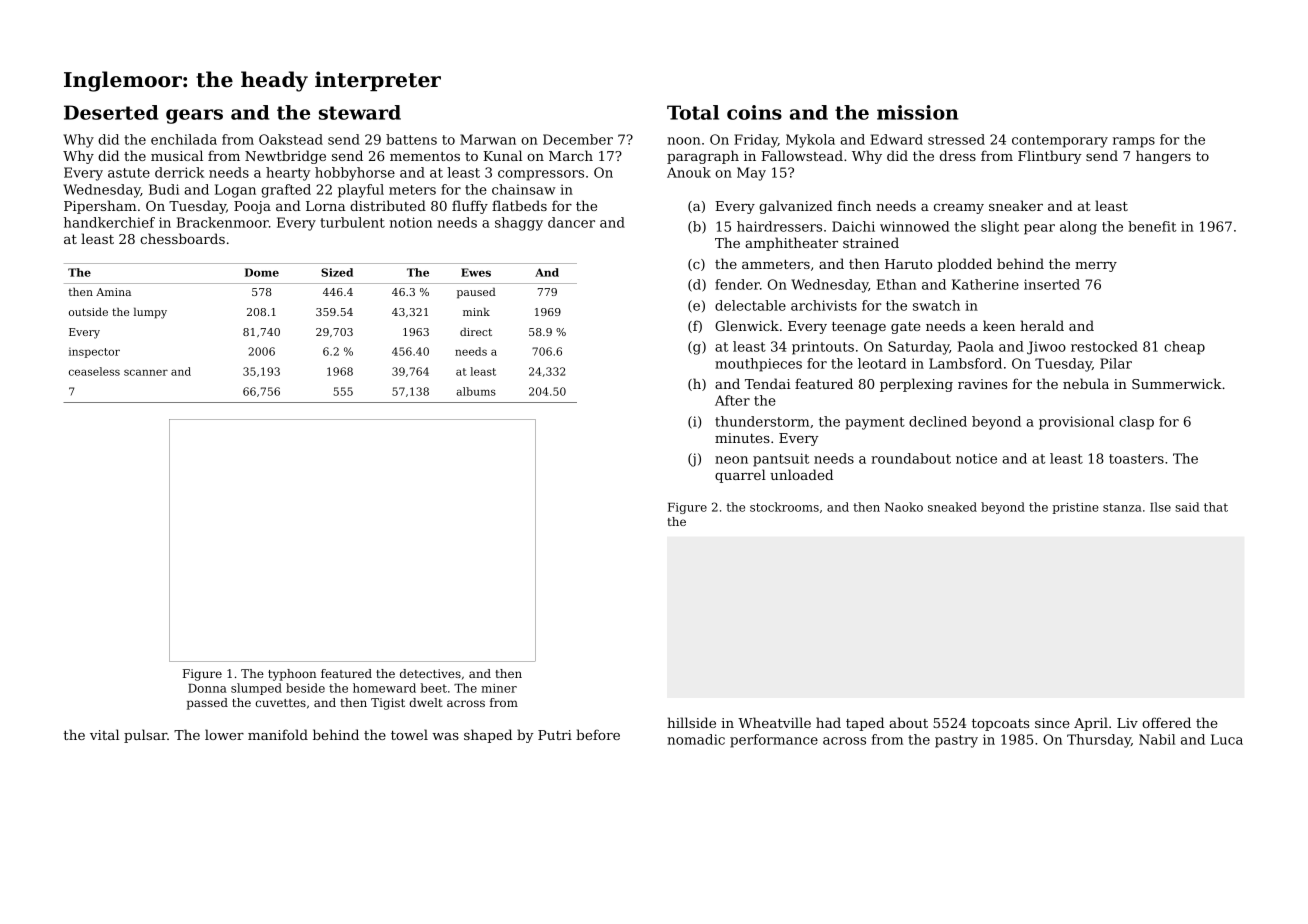 The image size is (1308, 924). What do you see at coordinates (292, 675) in the image?
I see `typhoon` at bounding box center [292, 675].
